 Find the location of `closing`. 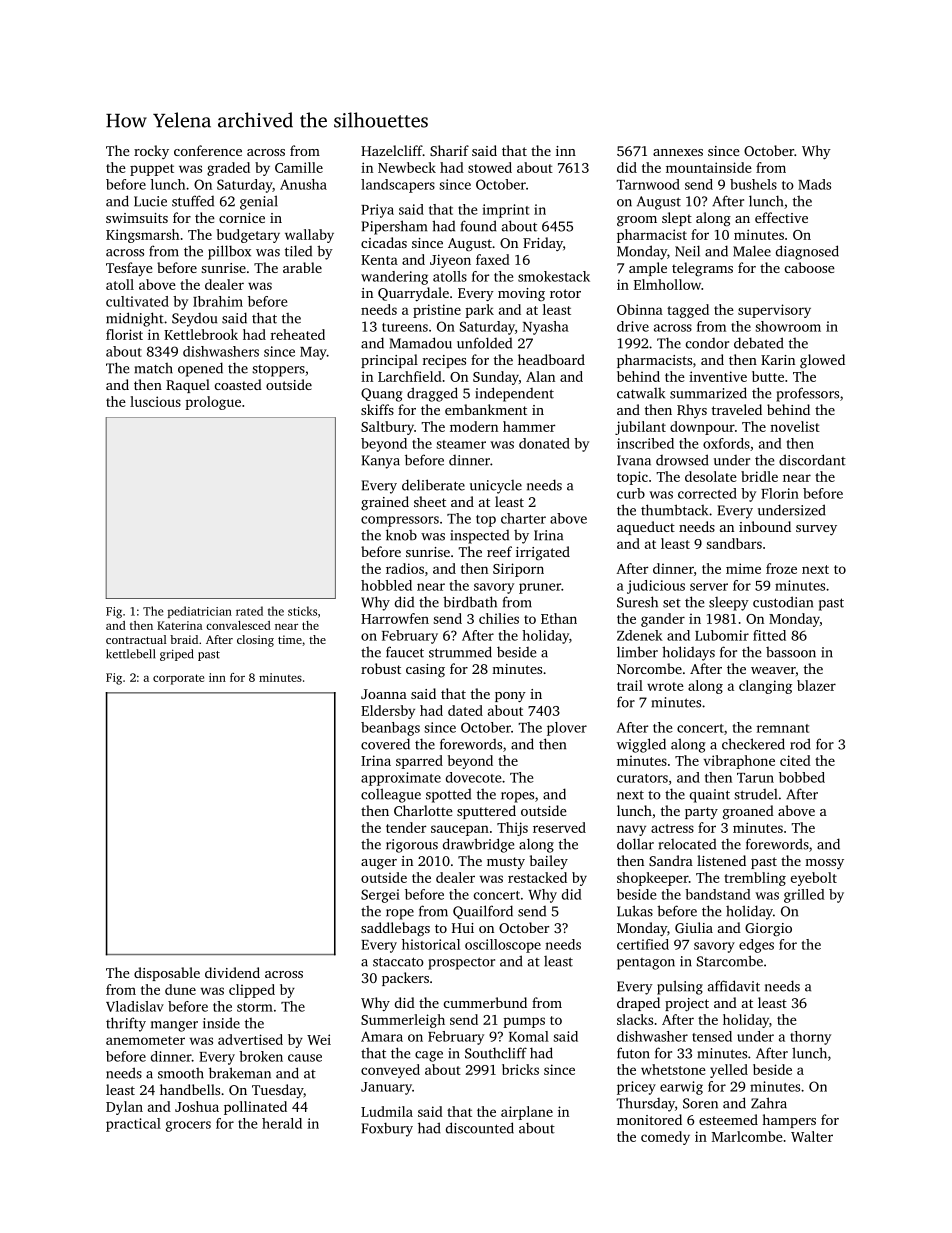

closing is located at coordinates (255, 641).
